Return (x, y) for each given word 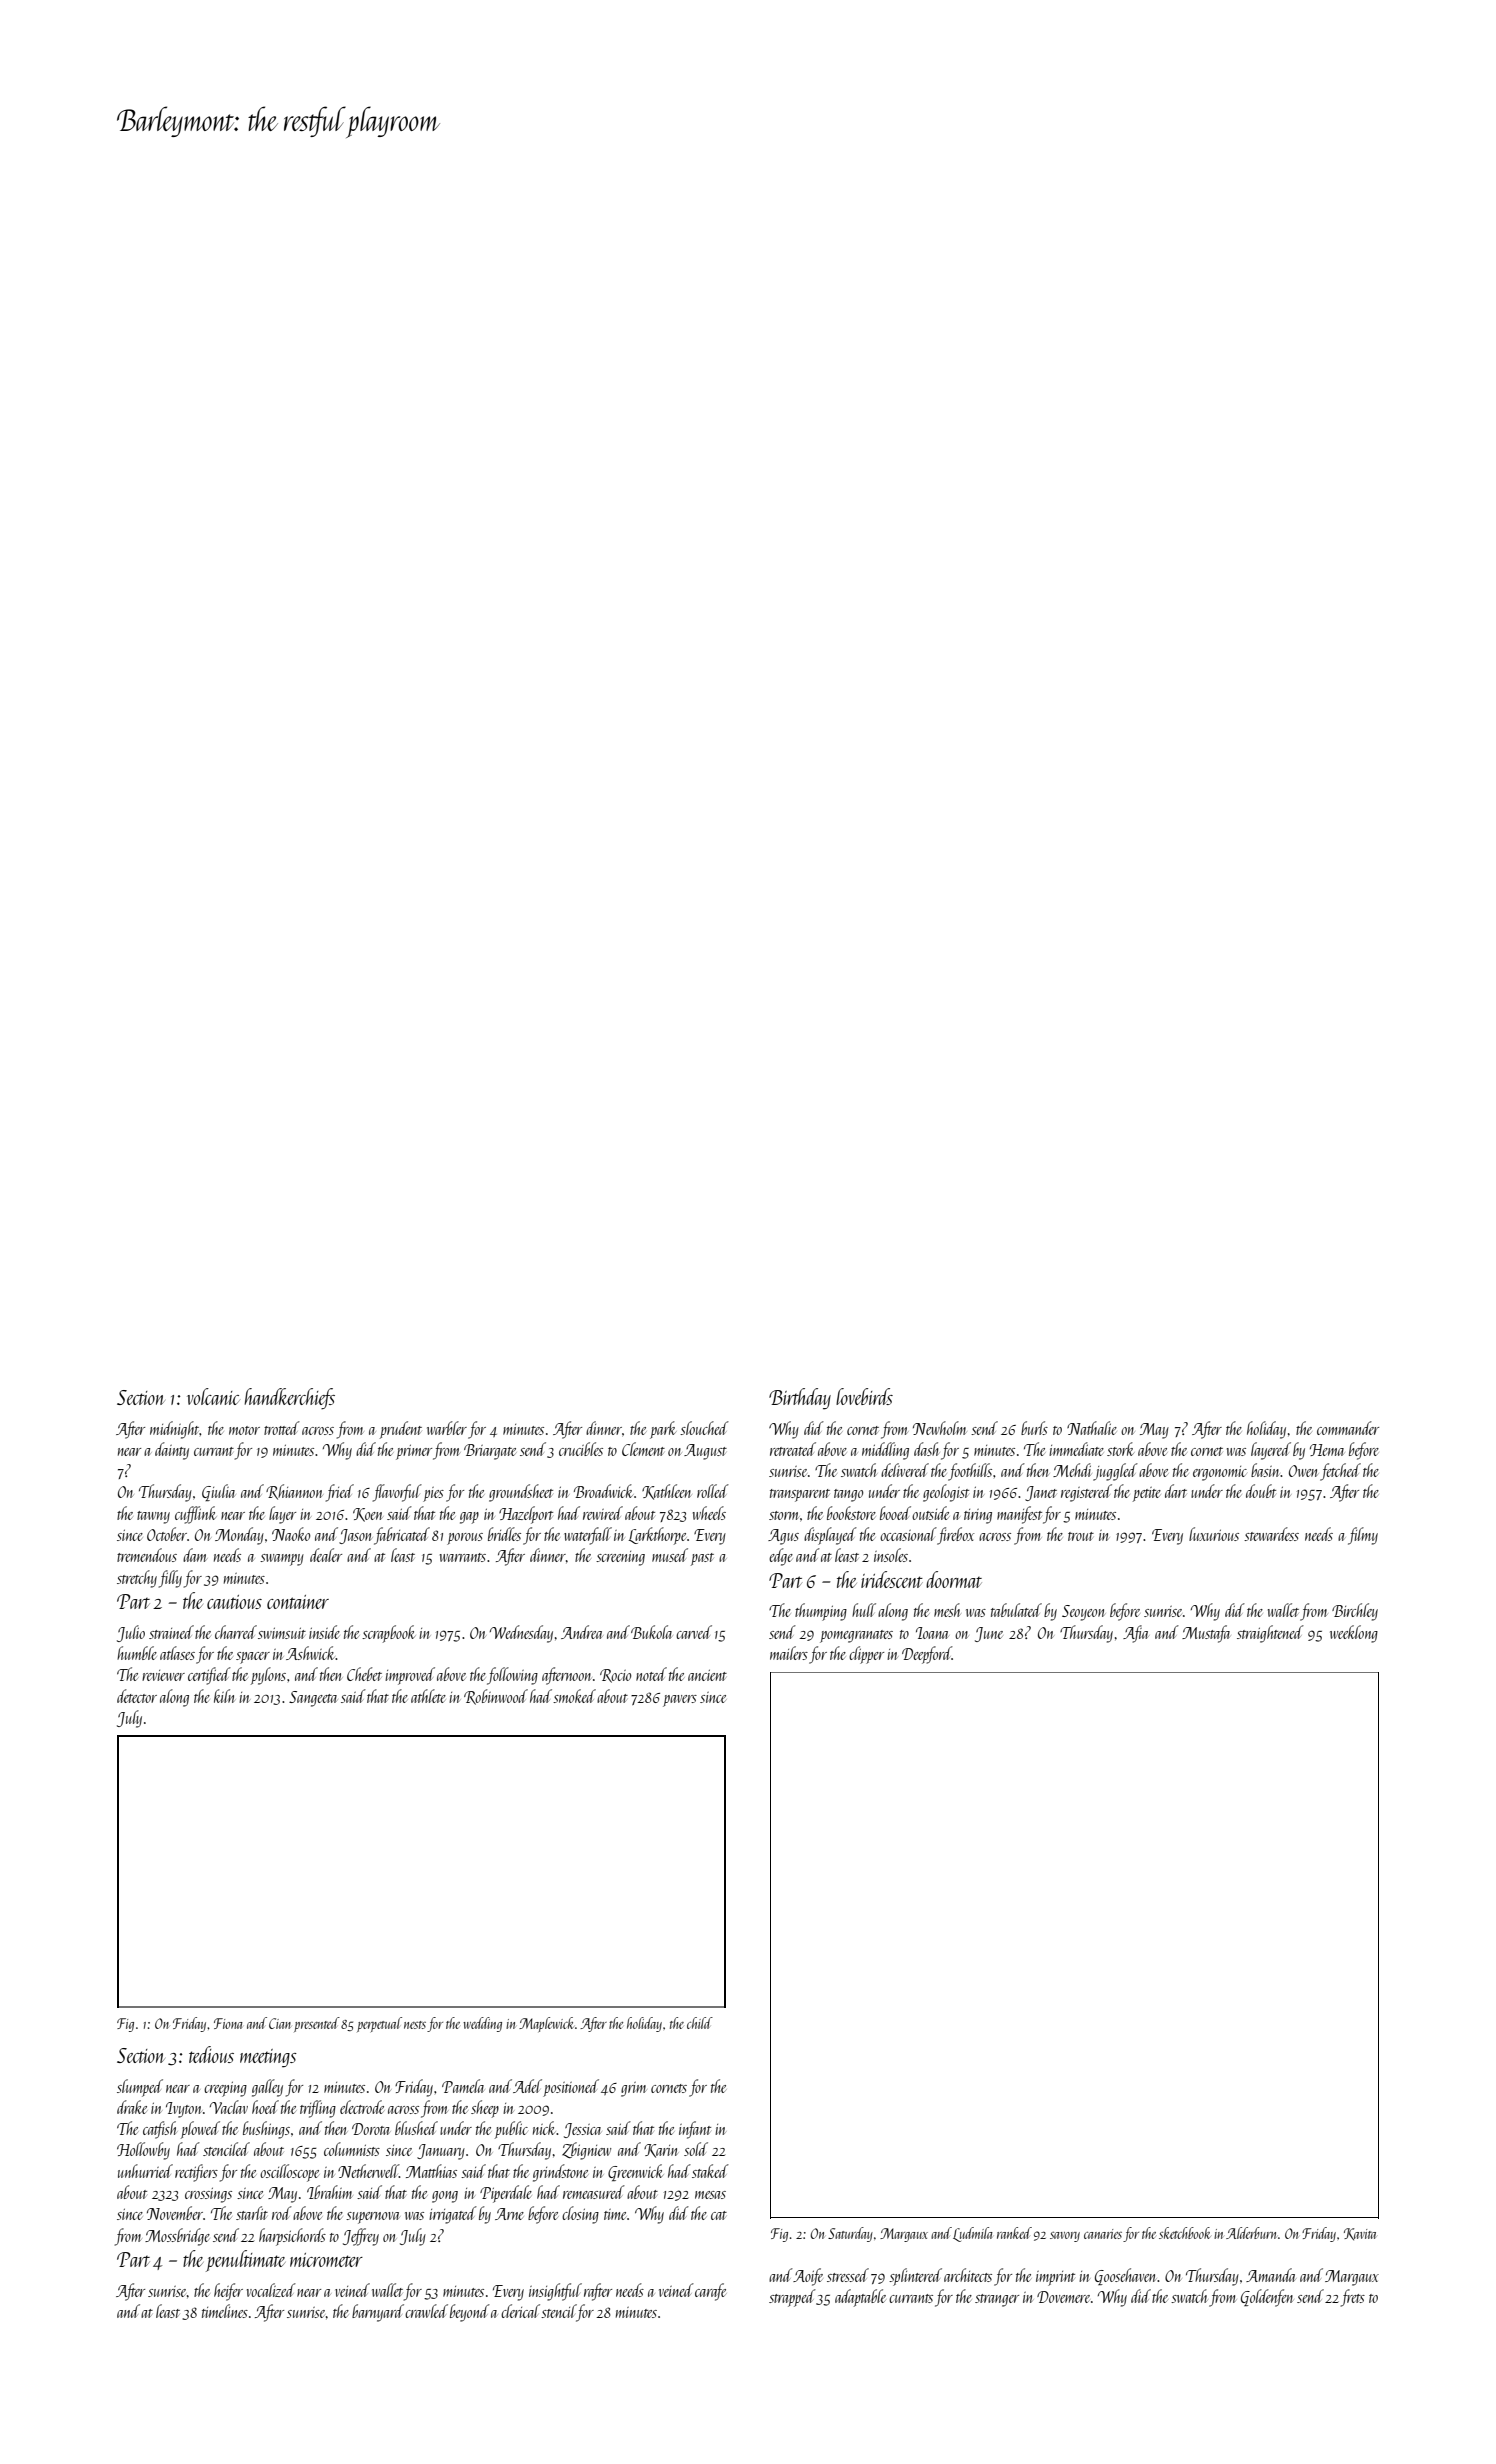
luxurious (1214, 1534)
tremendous (147, 1555)
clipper (866, 1655)
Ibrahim (330, 2192)
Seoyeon (1083, 1613)
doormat (954, 1579)
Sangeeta (313, 1699)
